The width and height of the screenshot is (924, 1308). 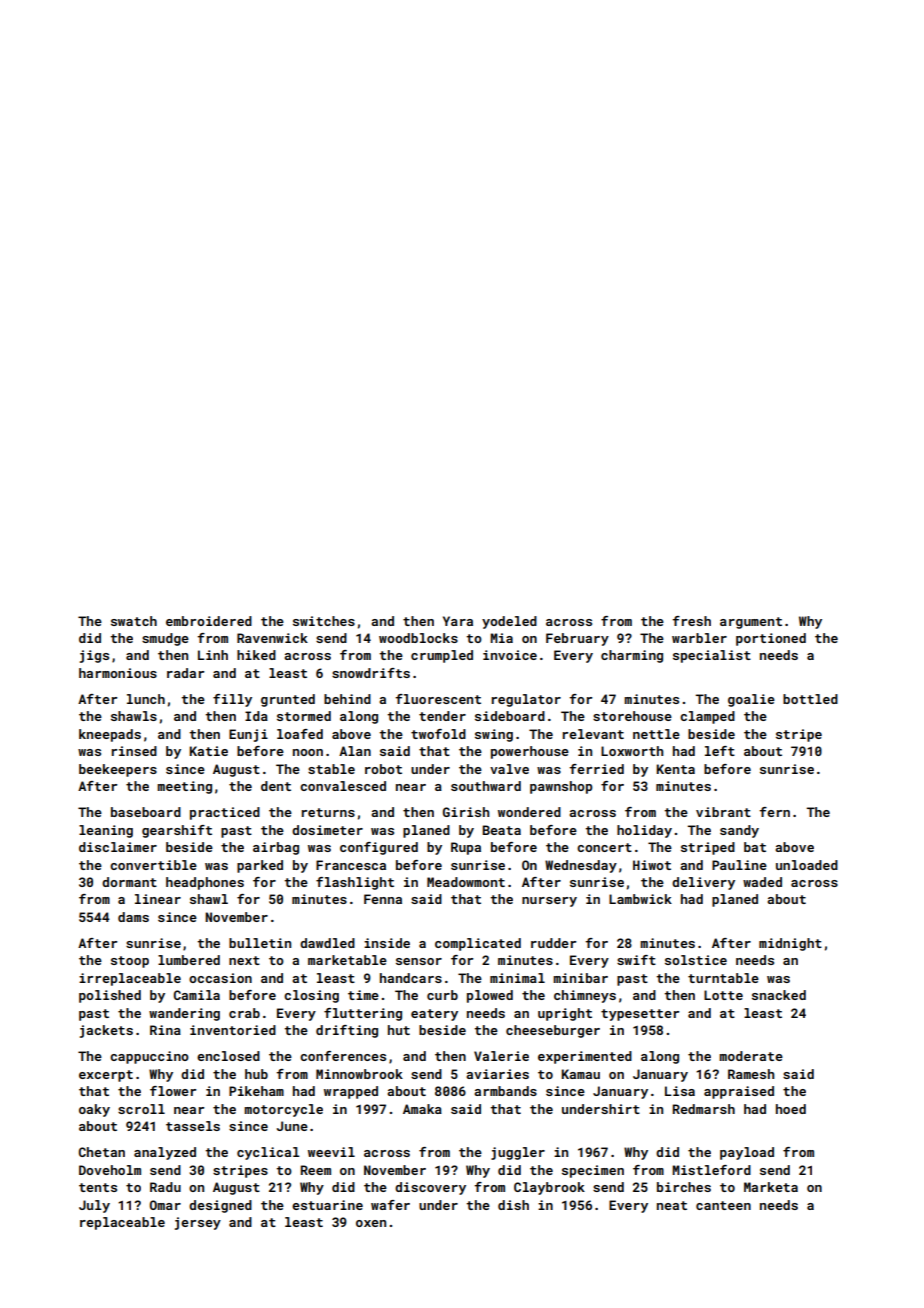 I want to click on excerpt, so click(x=106, y=1076).
